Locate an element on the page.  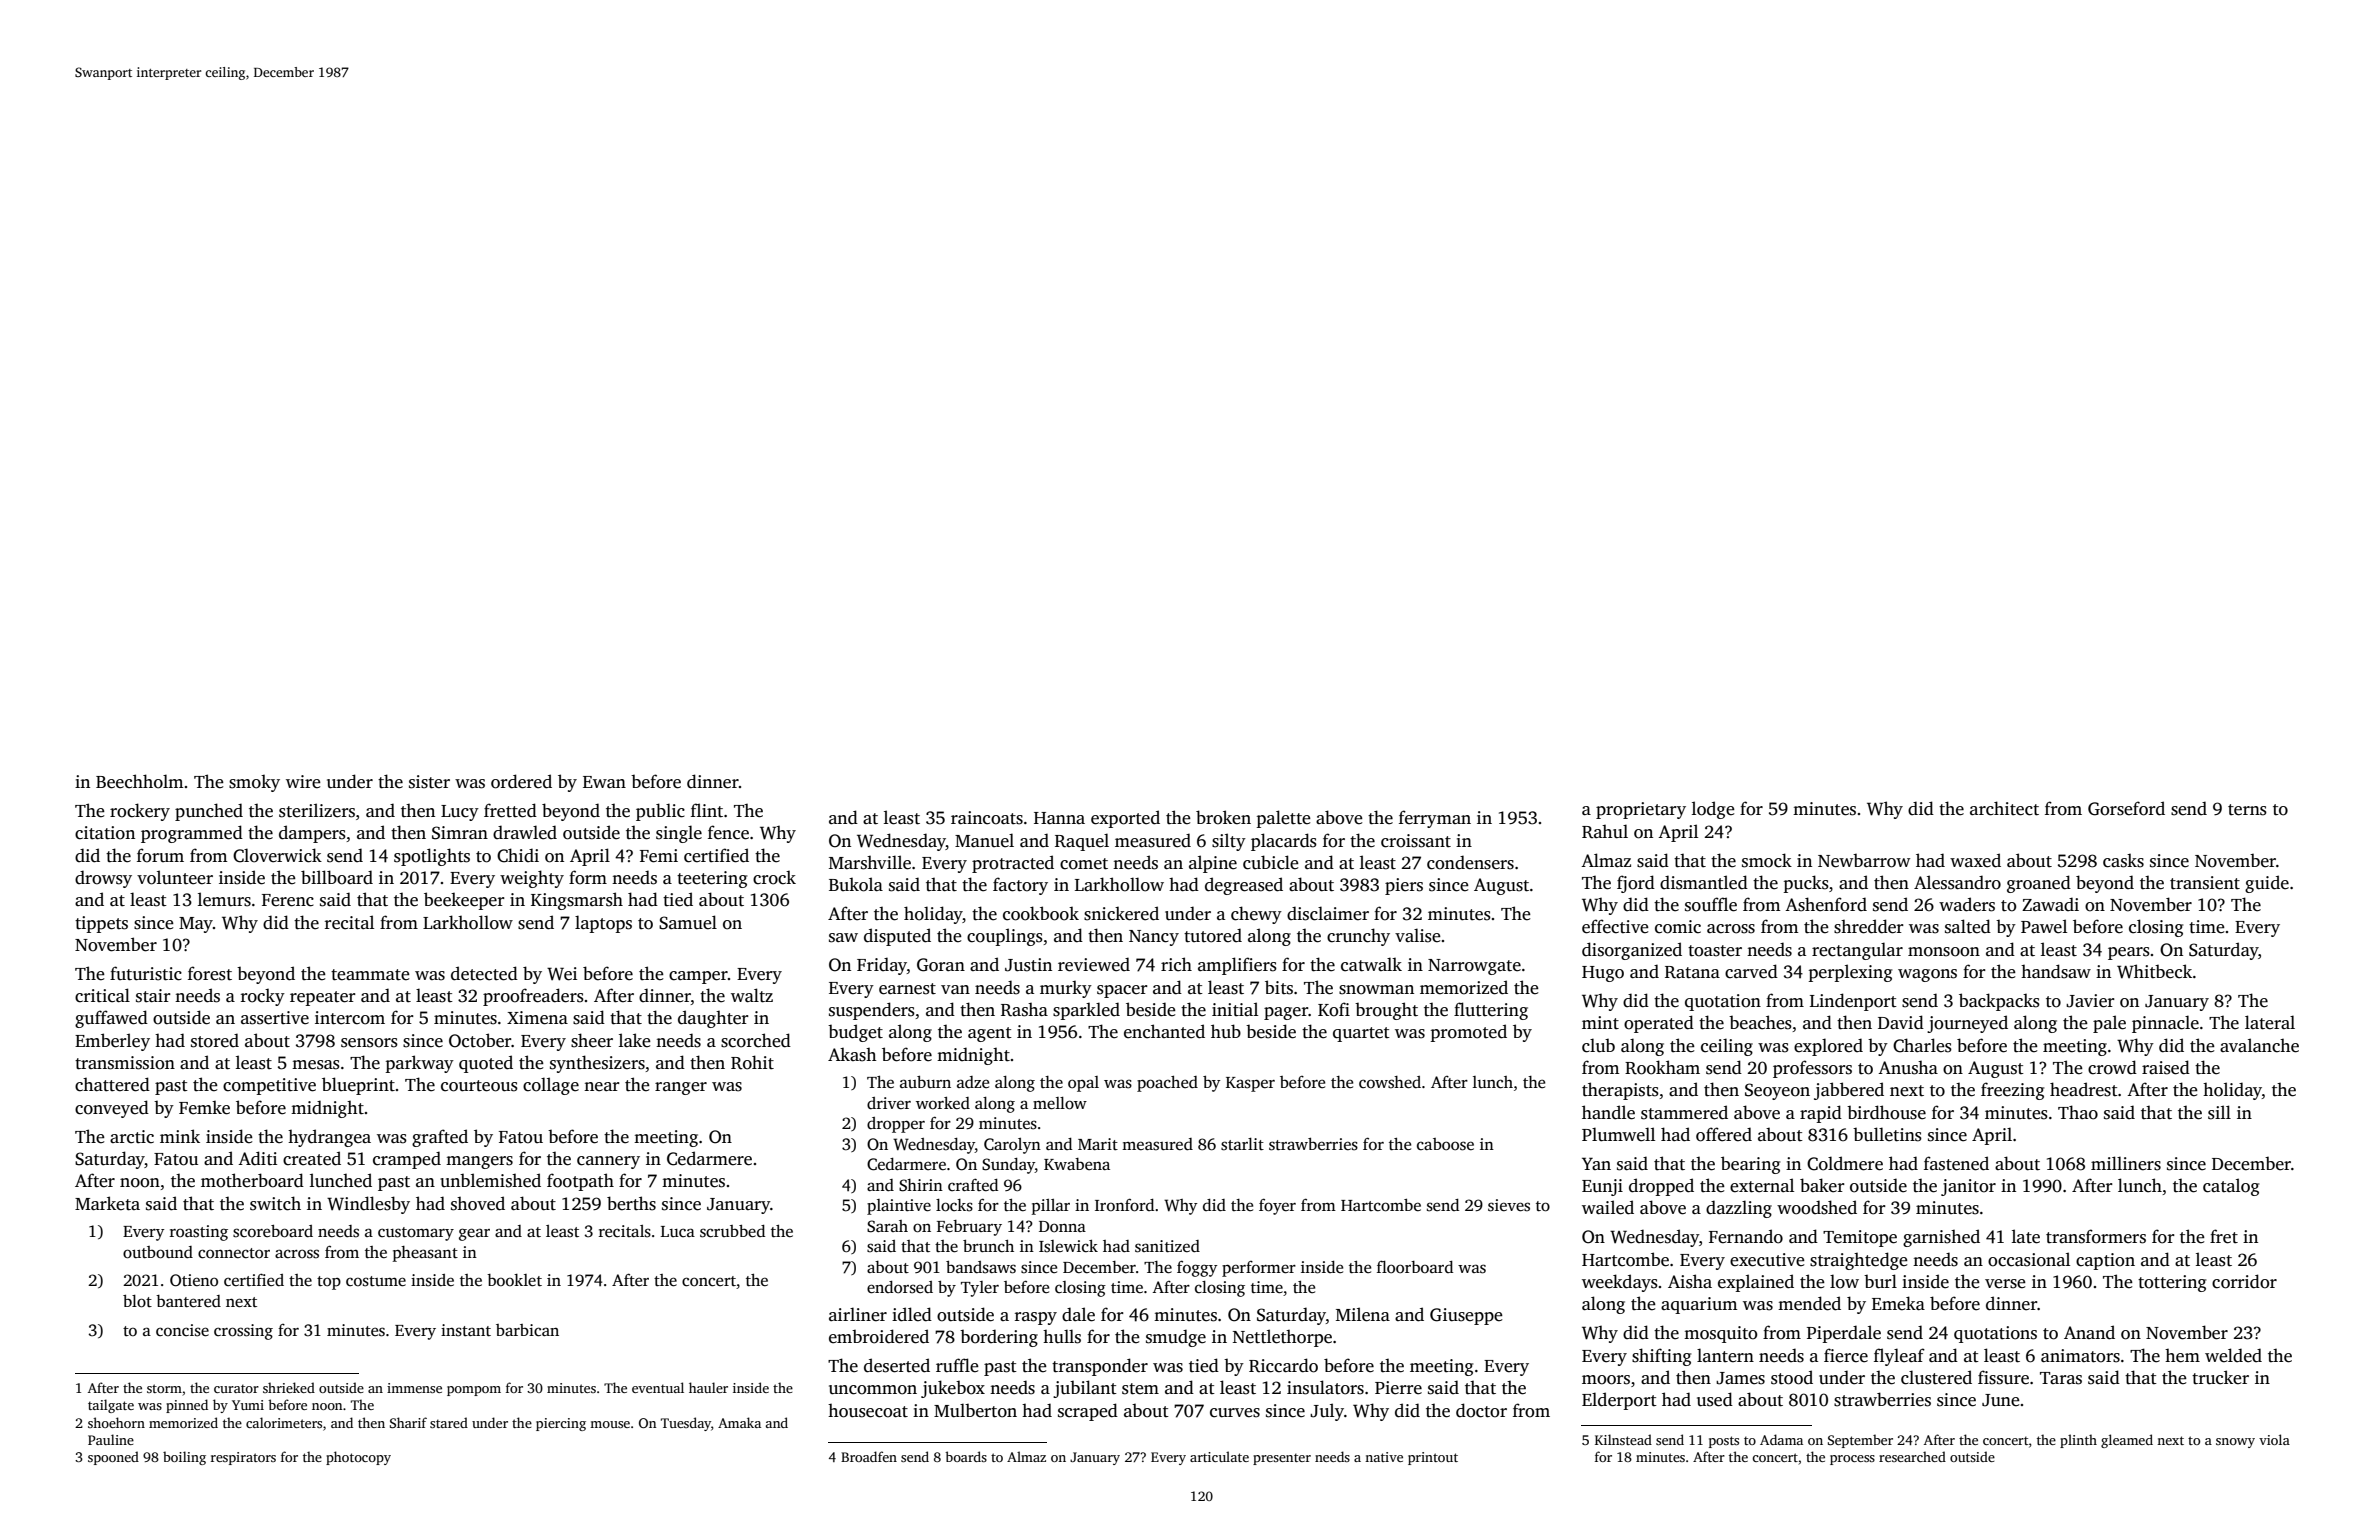
verse is located at coordinates (2005, 1284).
